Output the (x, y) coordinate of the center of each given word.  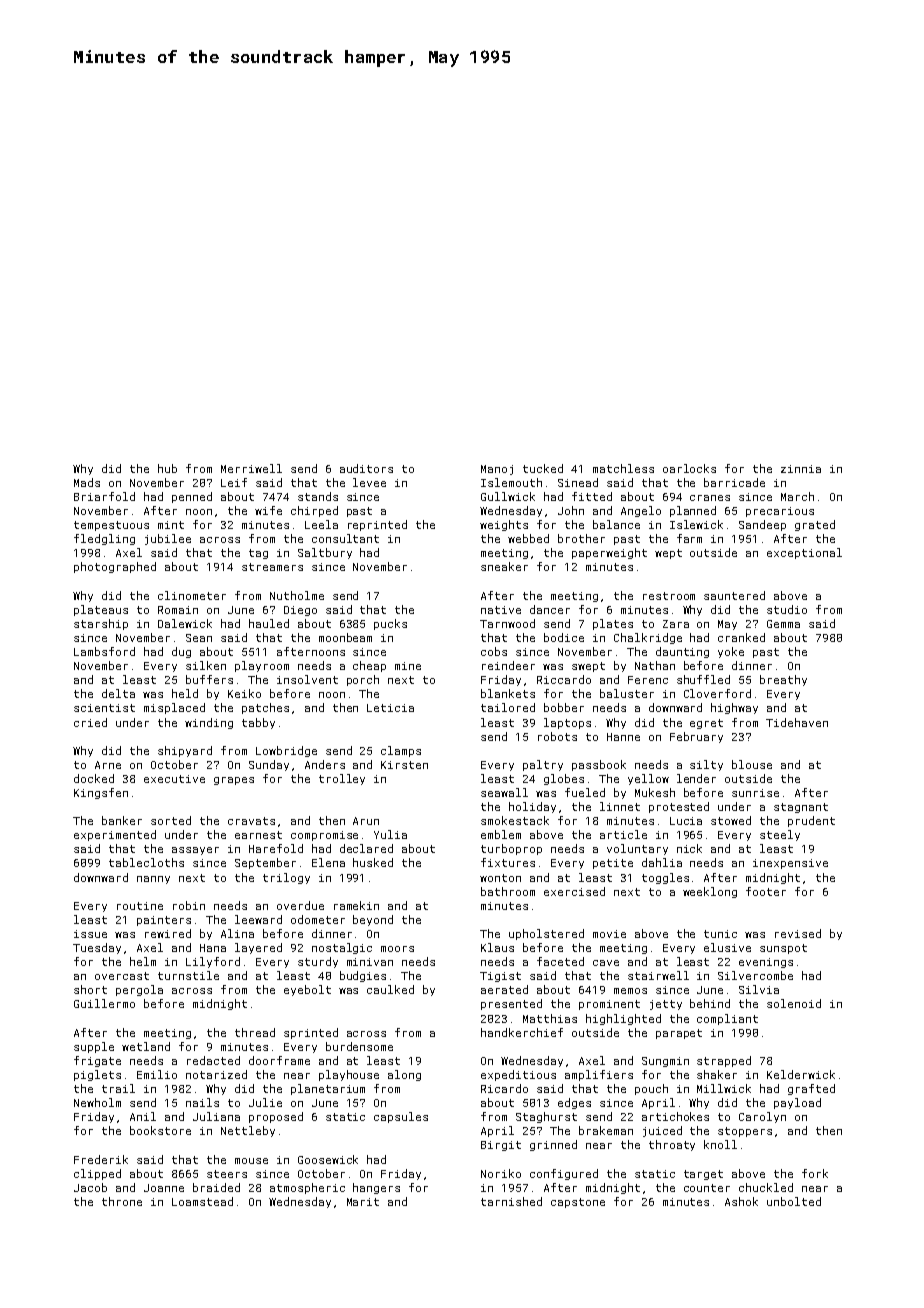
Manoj (497, 470)
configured (564, 1174)
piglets (97, 1075)
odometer (318, 919)
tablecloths (146, 862)
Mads (87, 482)
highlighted (623, 1019)
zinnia (801, 469)
